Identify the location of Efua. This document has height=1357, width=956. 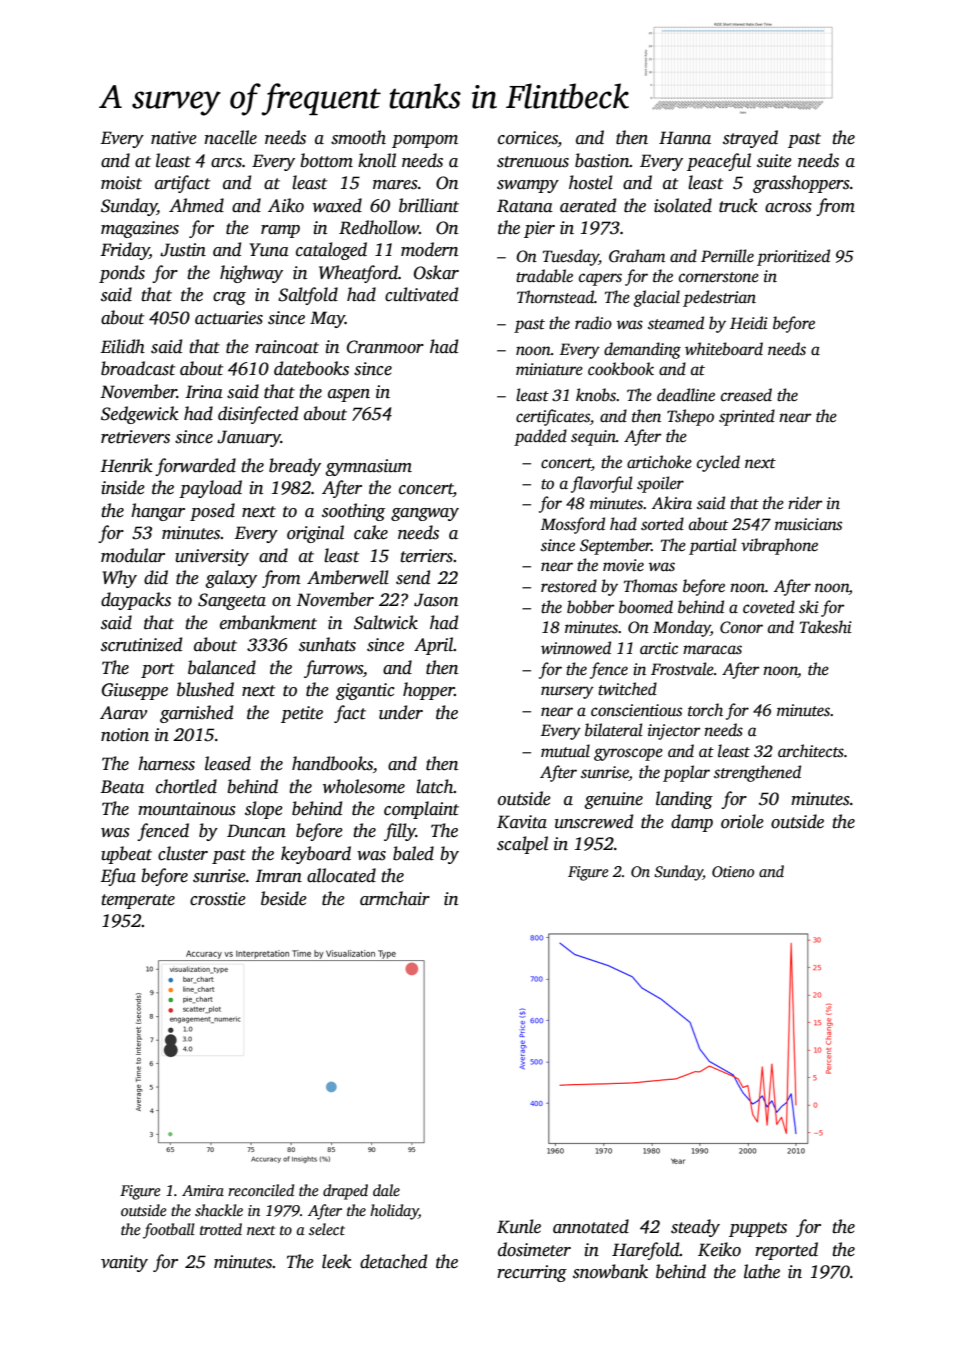
(118, 877).
